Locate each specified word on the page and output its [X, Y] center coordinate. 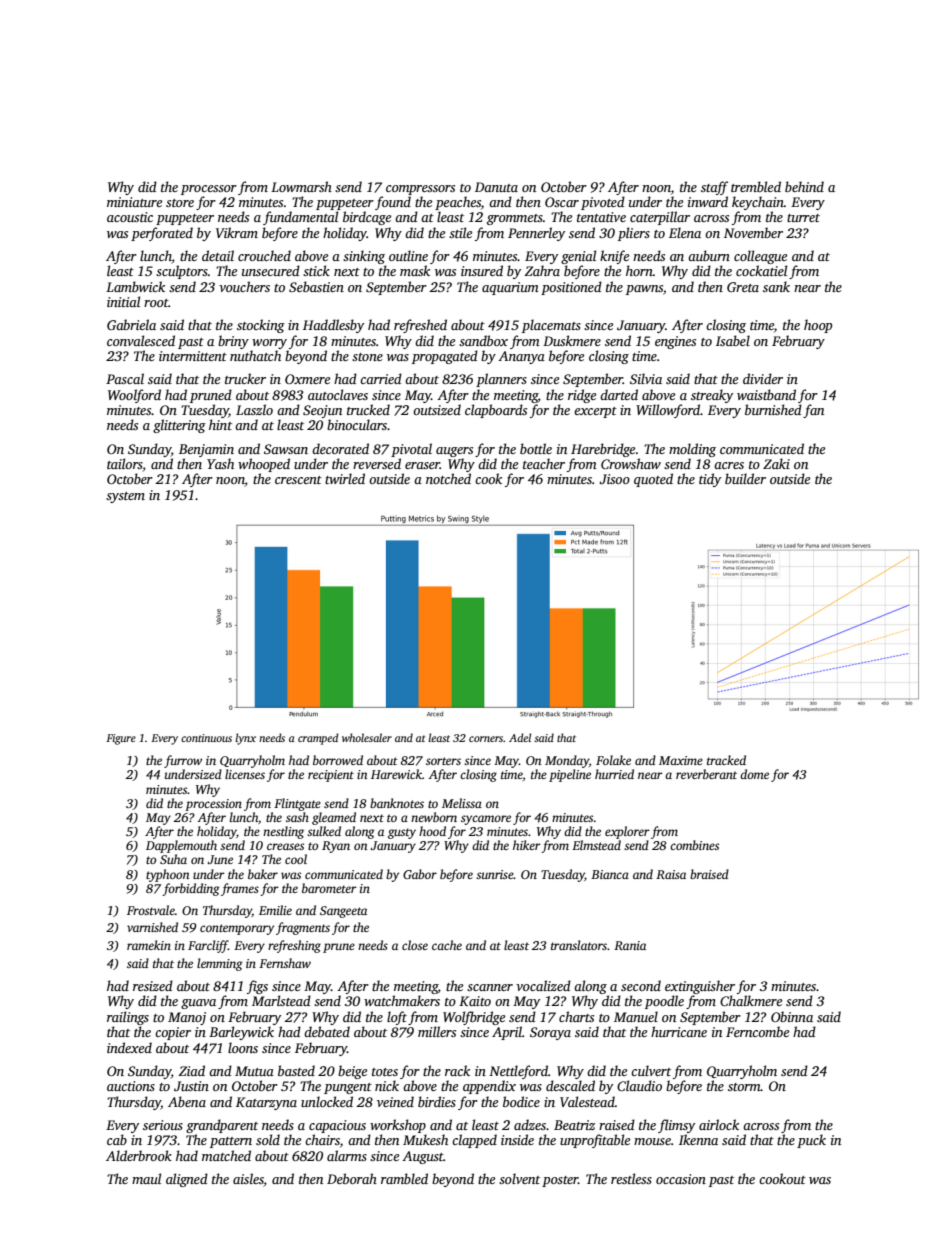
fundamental [300, 218]
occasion [681, 1179]
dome [754, 774]
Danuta [496, 187]
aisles [248, 1178]
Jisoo [614, 479]
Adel [520, 737]
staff [714, 188]
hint [220, 424]
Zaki [776, 463]
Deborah [352, 1178]
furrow [183, 761]
